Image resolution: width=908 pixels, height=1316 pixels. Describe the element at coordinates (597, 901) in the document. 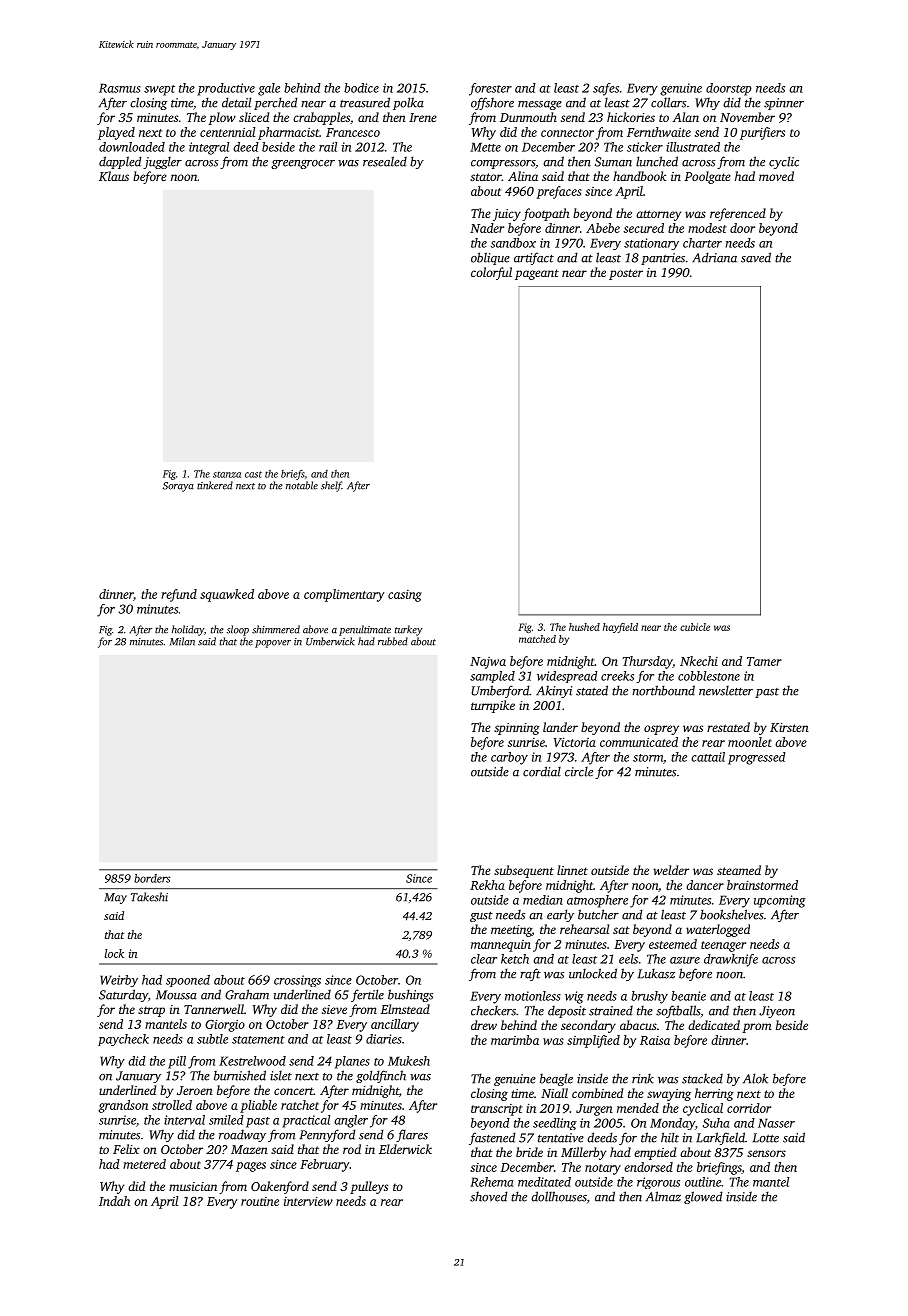

I see `atmosphere` at that location.
